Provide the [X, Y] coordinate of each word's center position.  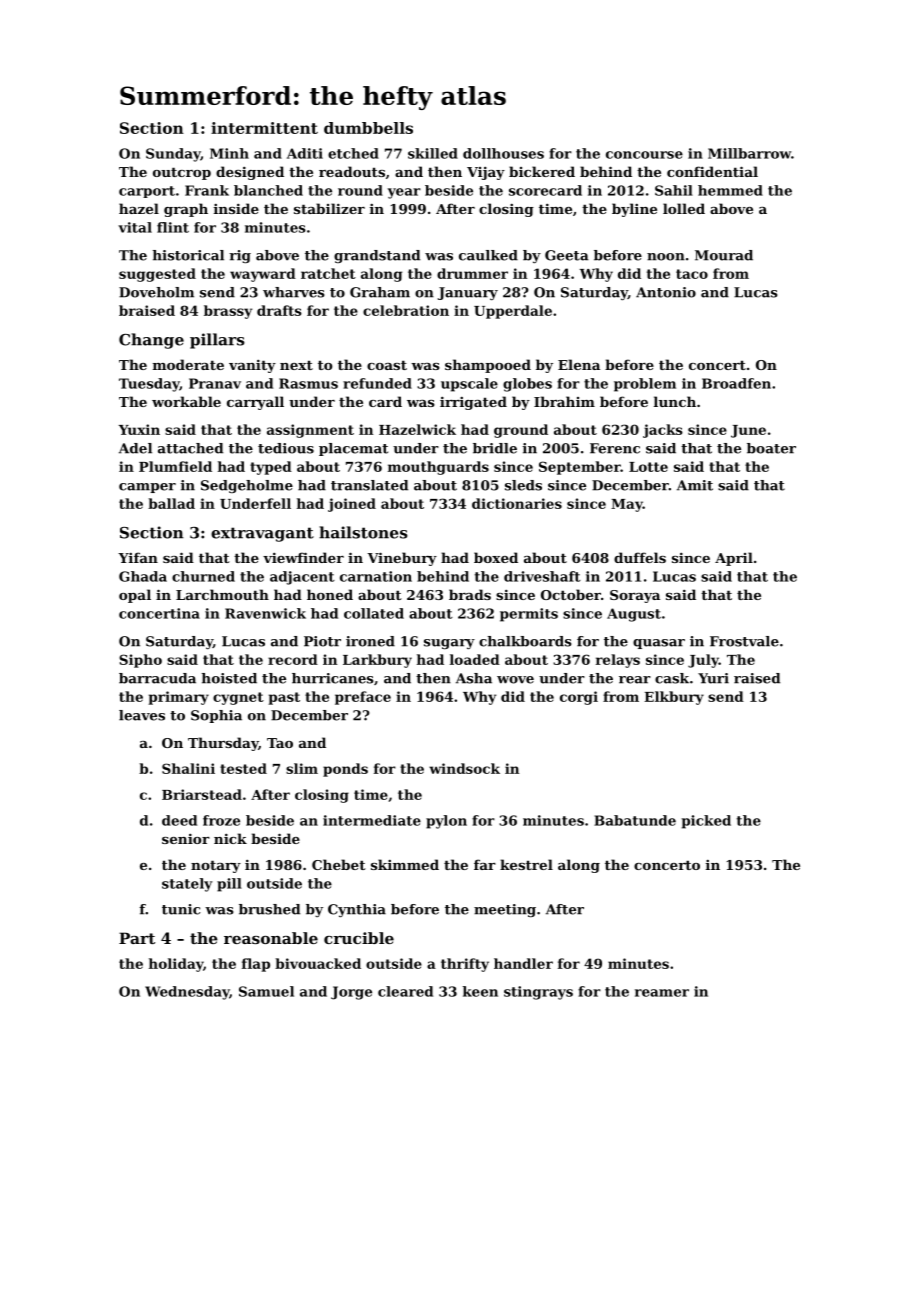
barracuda [157, 678]
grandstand [377, 256]
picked [706, 822]
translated [369, 485]
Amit [695, 485]
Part [137, 938]
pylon [446, 822]
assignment [310, 431]
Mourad [724, 255]
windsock [464, 768]
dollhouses [503, 153]
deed [179, 820]
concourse [644, 155]
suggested [157, 275]
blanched [268, 190]
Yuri [713, 678]
